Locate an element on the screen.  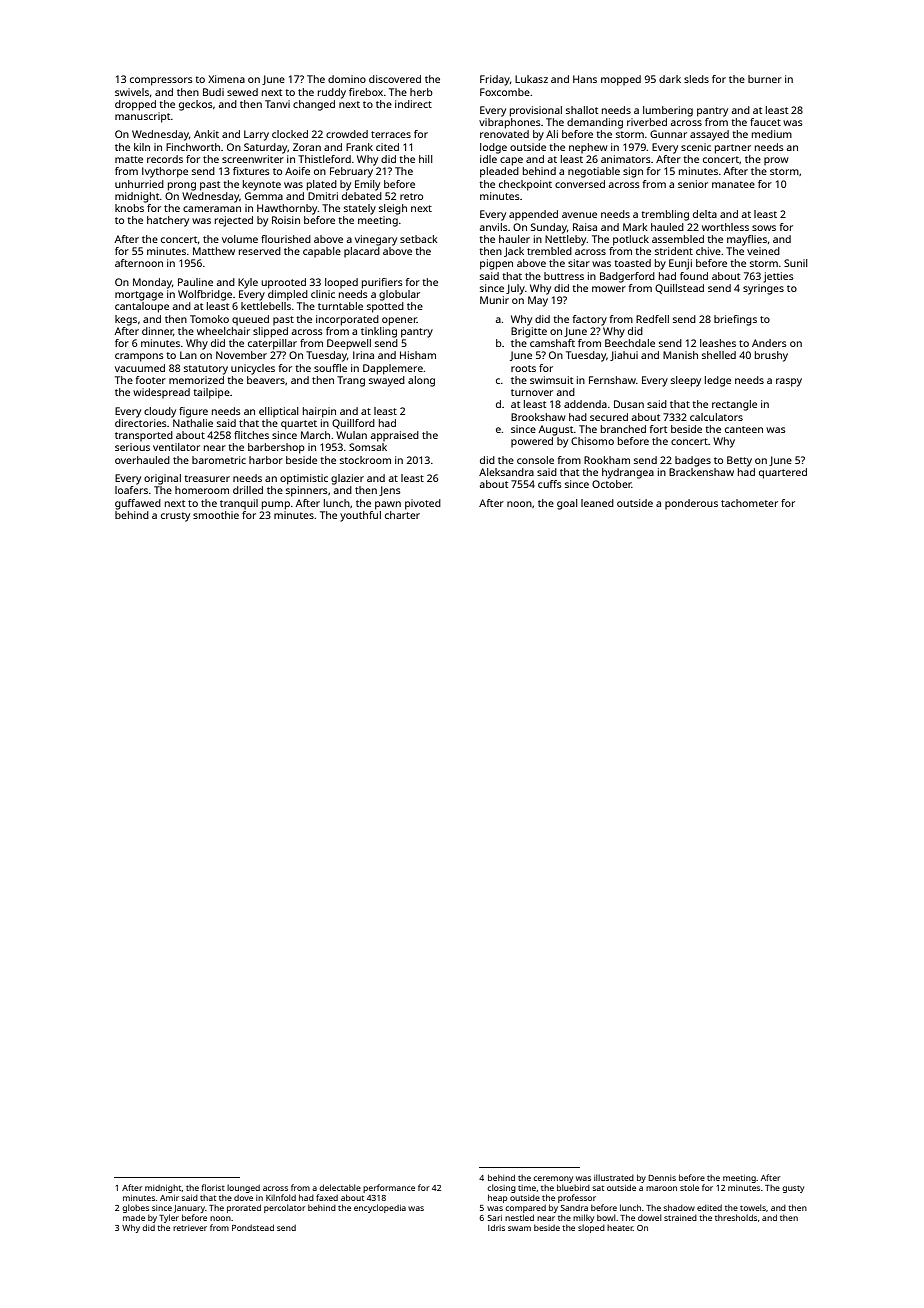
Anders is located at coordinates (769, 343).
